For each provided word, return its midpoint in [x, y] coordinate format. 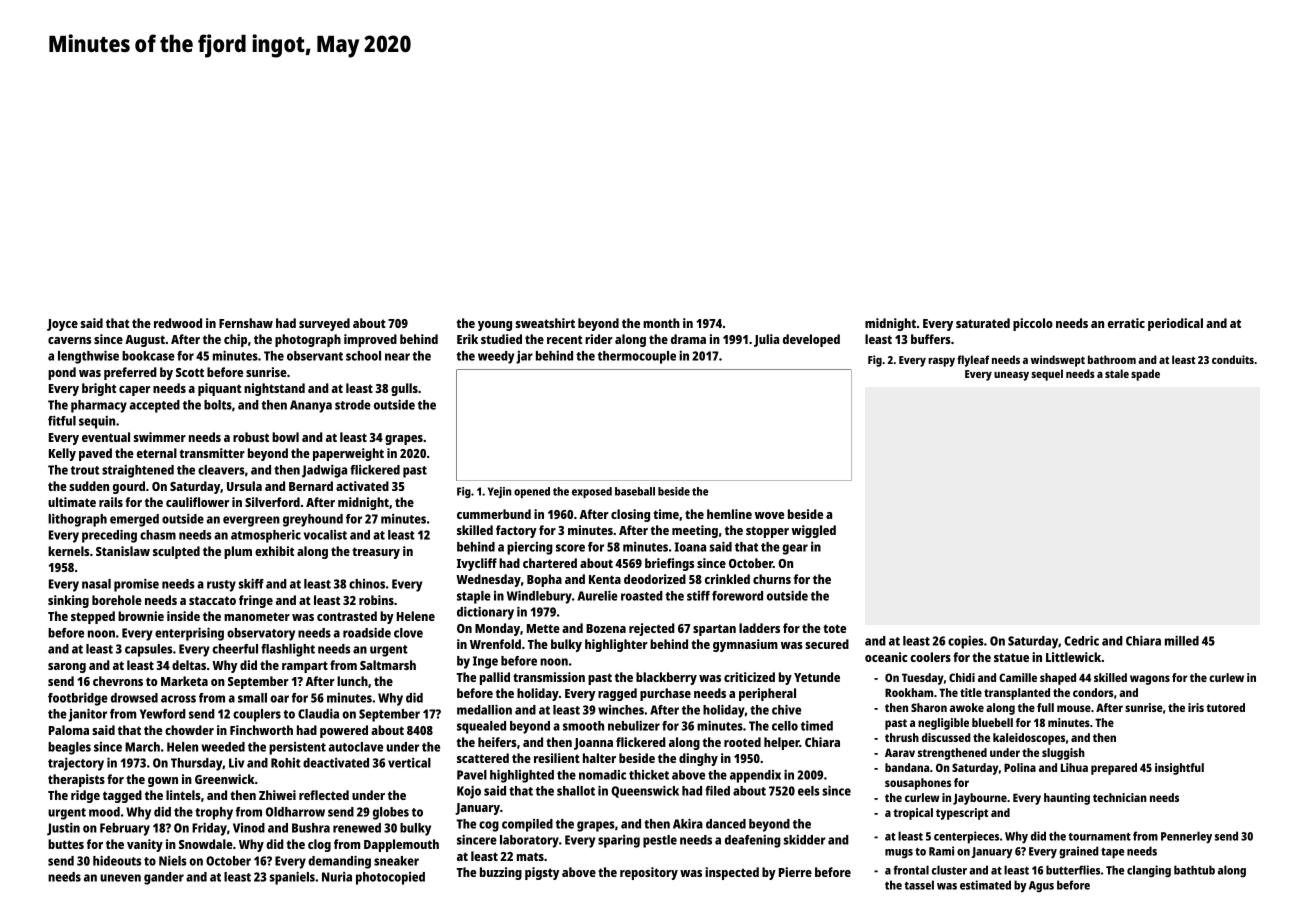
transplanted [1017, 694]
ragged [617, 694]
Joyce [62, 325]
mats [530, 856]
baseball [635, 491]
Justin [63, 829]
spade [1145, 375]
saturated [983, 323]
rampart [305, 667]
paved [95, 454]
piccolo [1033, 324]
